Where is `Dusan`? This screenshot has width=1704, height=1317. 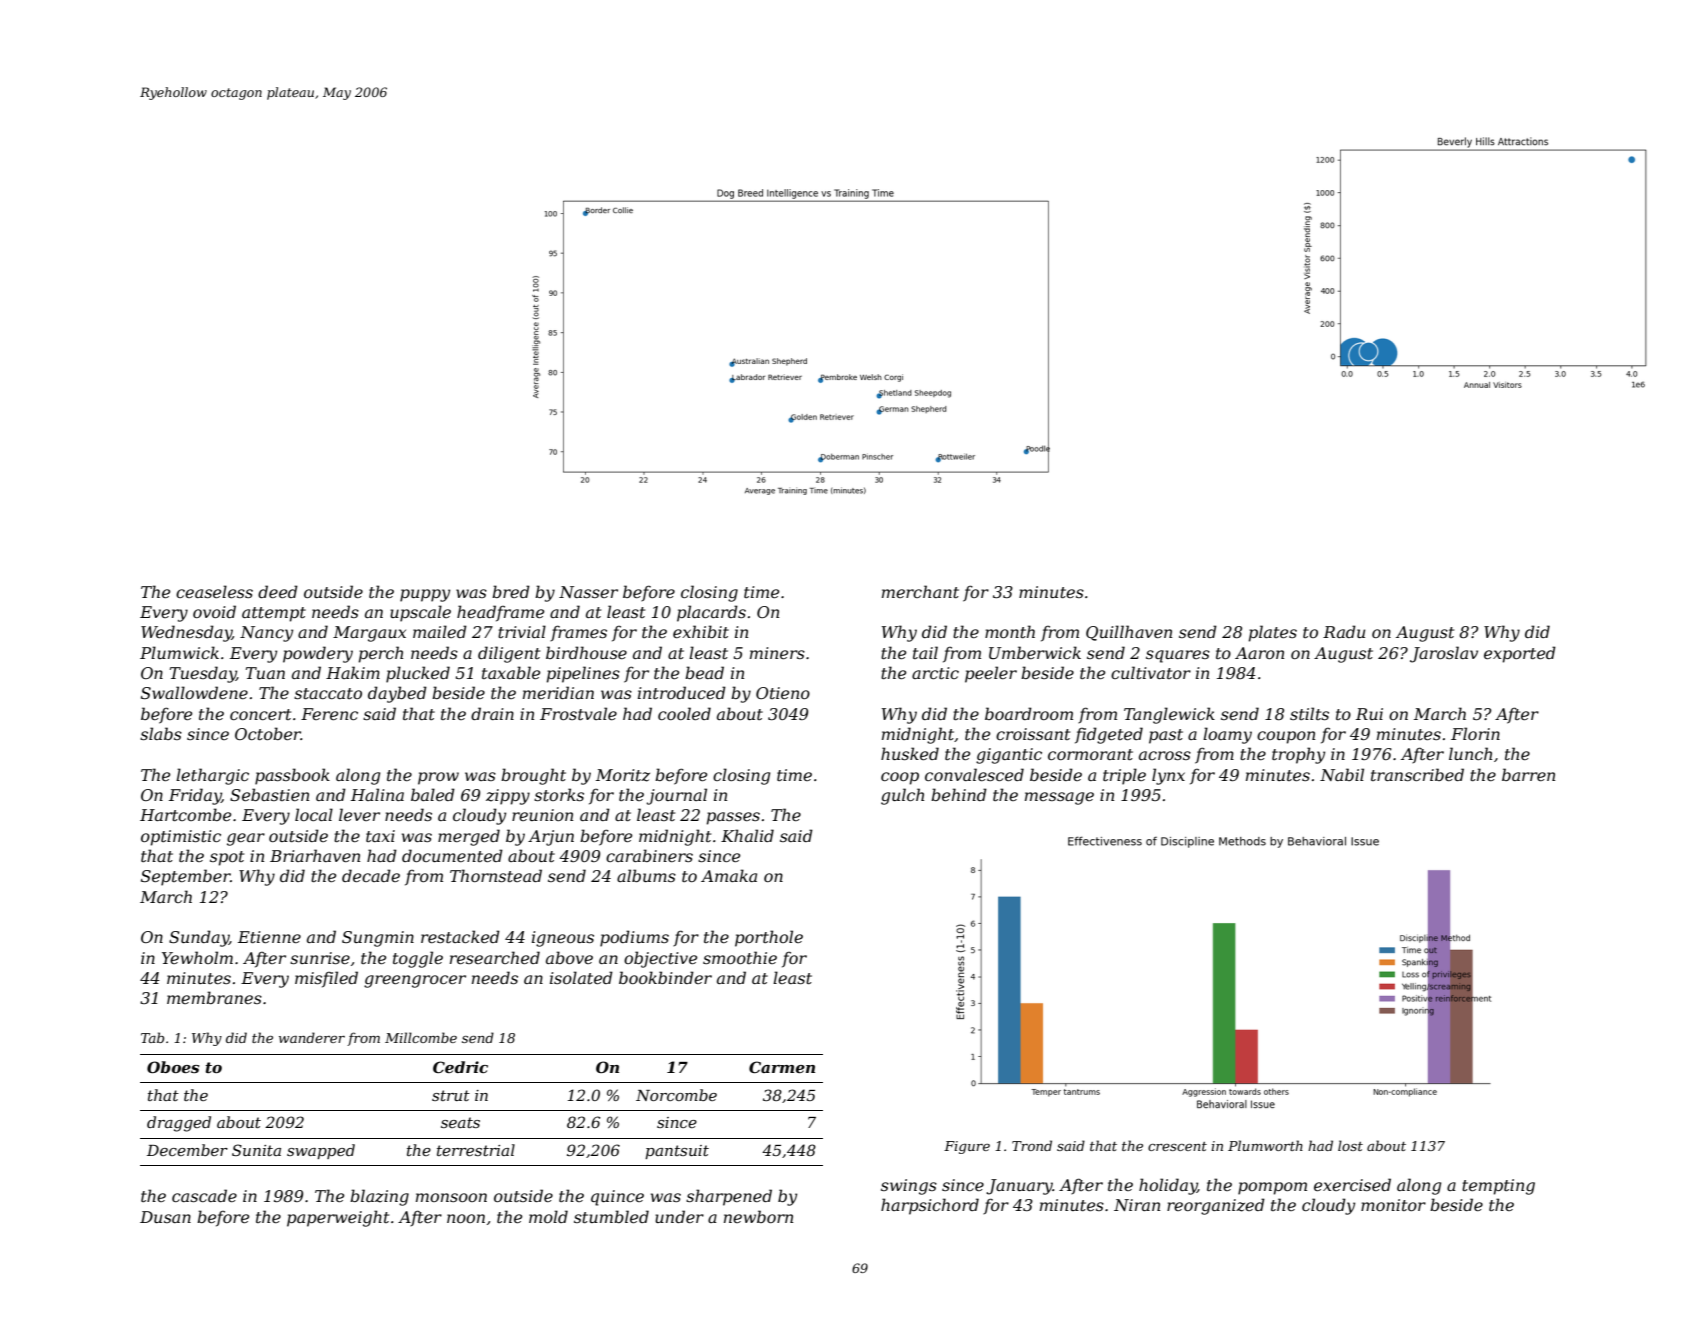 Dusan is located at coordinates (165, 1217).
